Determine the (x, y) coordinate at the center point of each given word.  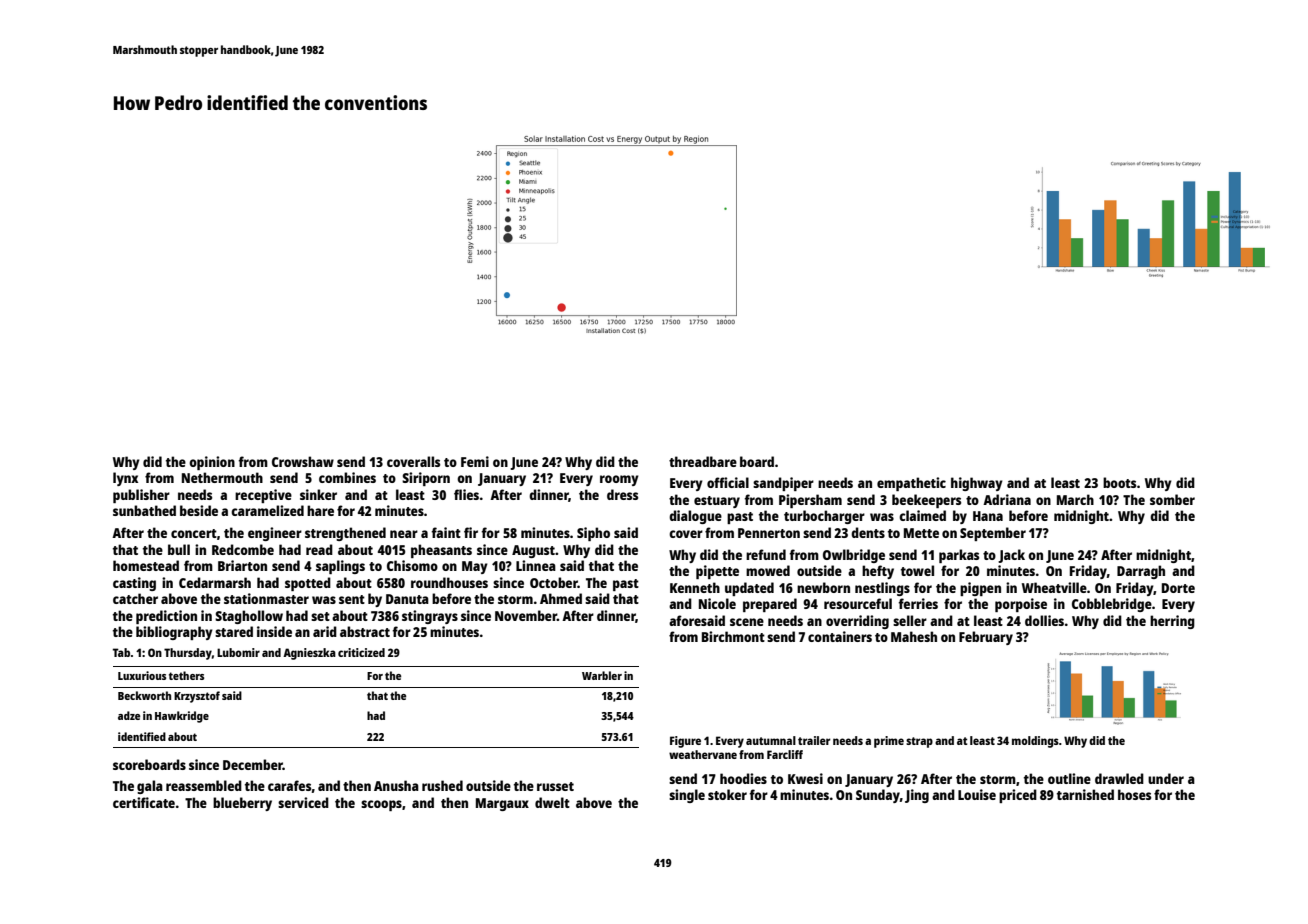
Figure (685, 742)
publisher (141, 496)
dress (622, 494)
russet (555, 786)
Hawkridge (182, 717)
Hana (988, 516)
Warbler (602, 675)
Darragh (1141, 572)
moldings (1035, 742)
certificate (144, 802)
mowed (768, 570)
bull (179, 549)
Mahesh (914, 636)
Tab (121, 652)
